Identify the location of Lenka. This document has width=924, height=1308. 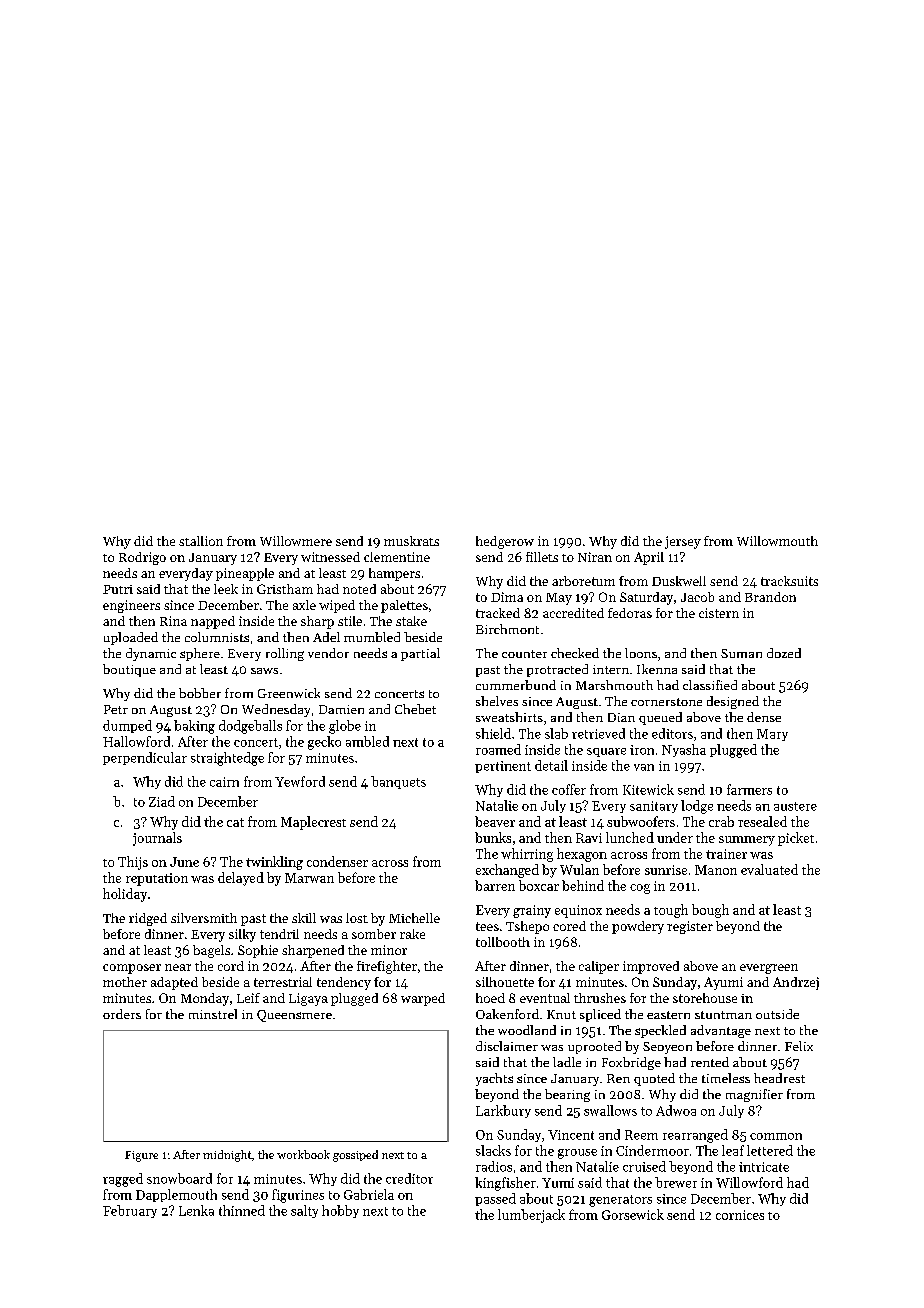
(196, 1210).
